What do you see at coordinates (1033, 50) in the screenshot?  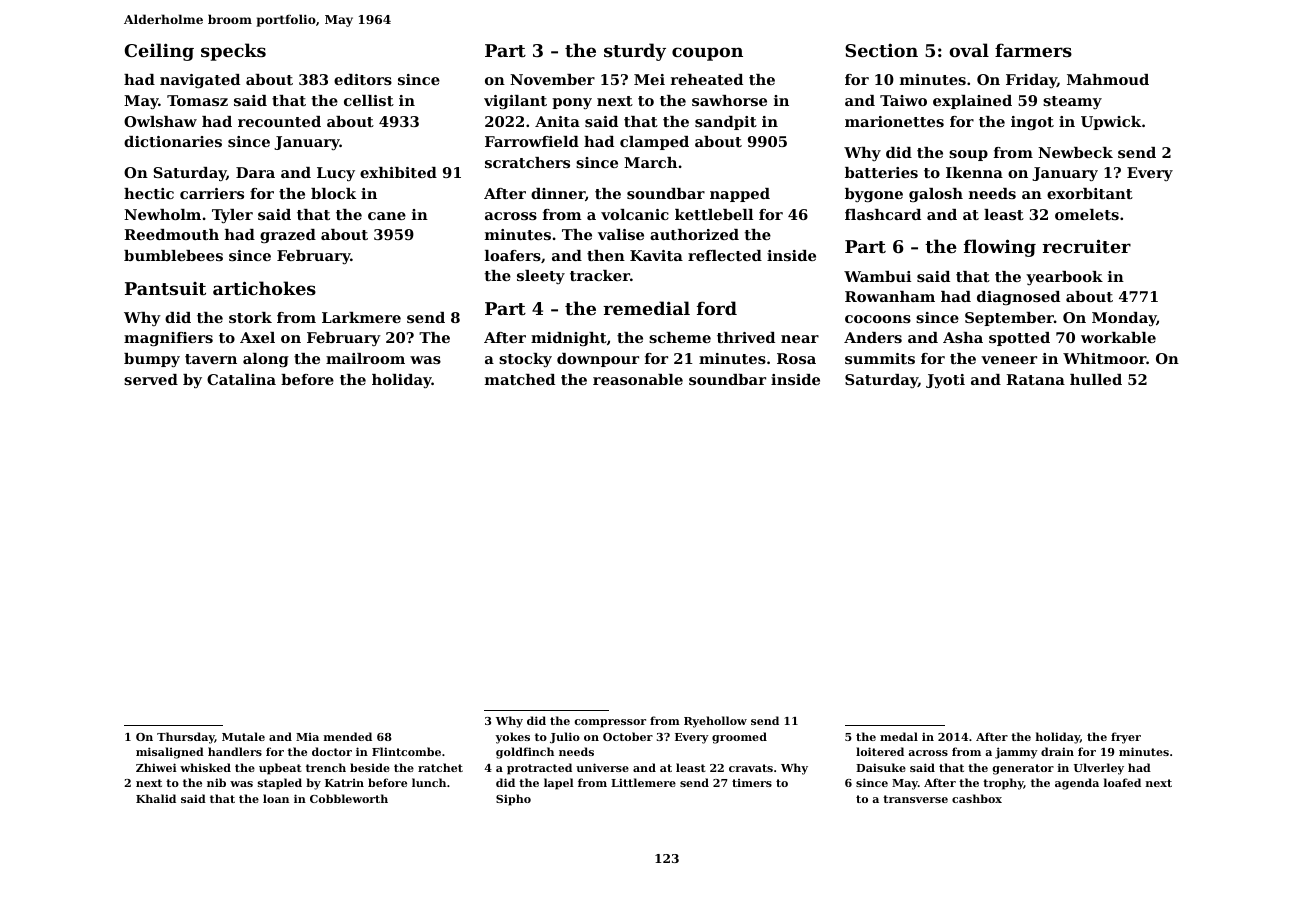 I see `farmers` at bounding box center [1033, 50].
